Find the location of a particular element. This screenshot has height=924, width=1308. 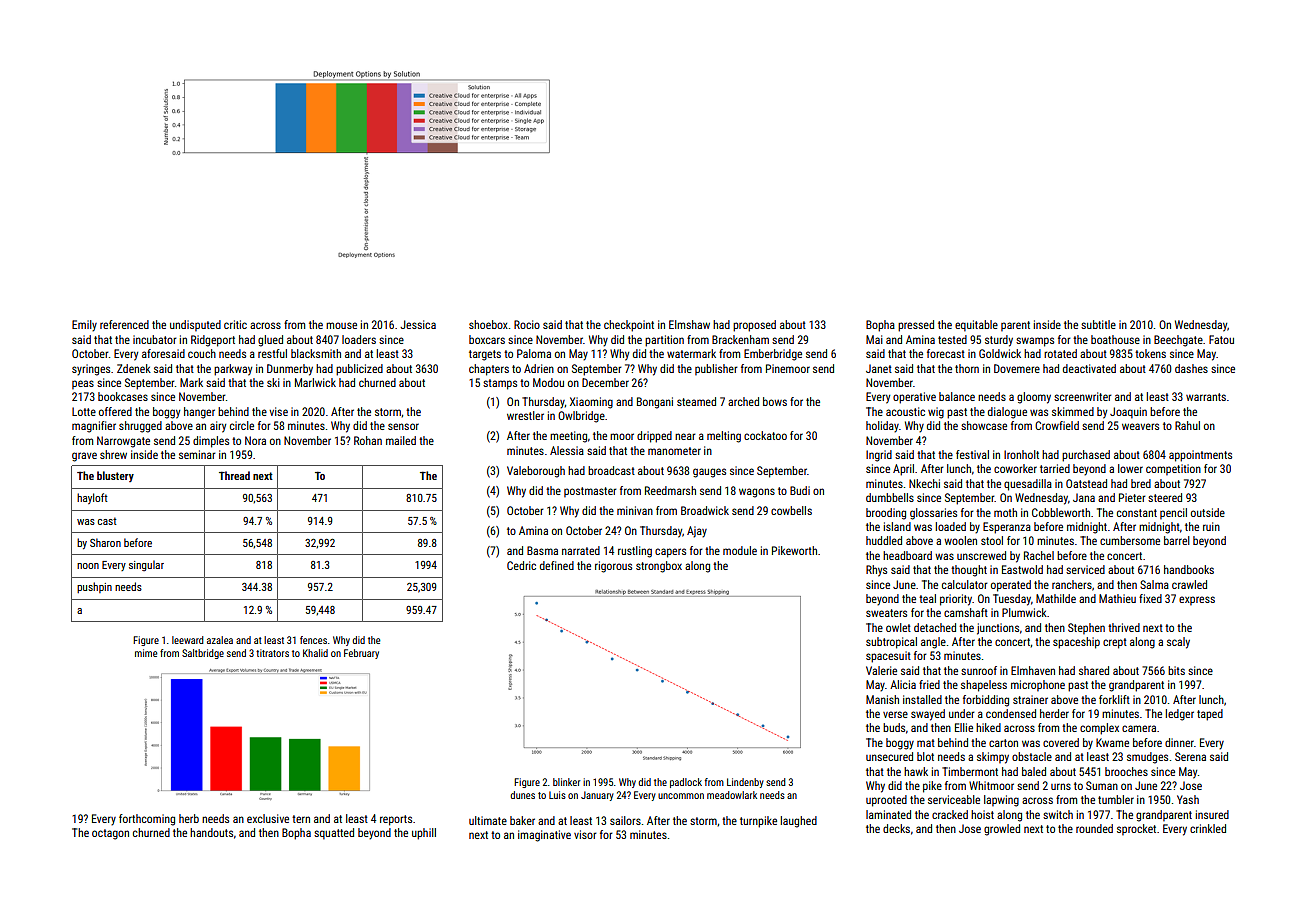

competition is located at coordinates (1173, 469).
